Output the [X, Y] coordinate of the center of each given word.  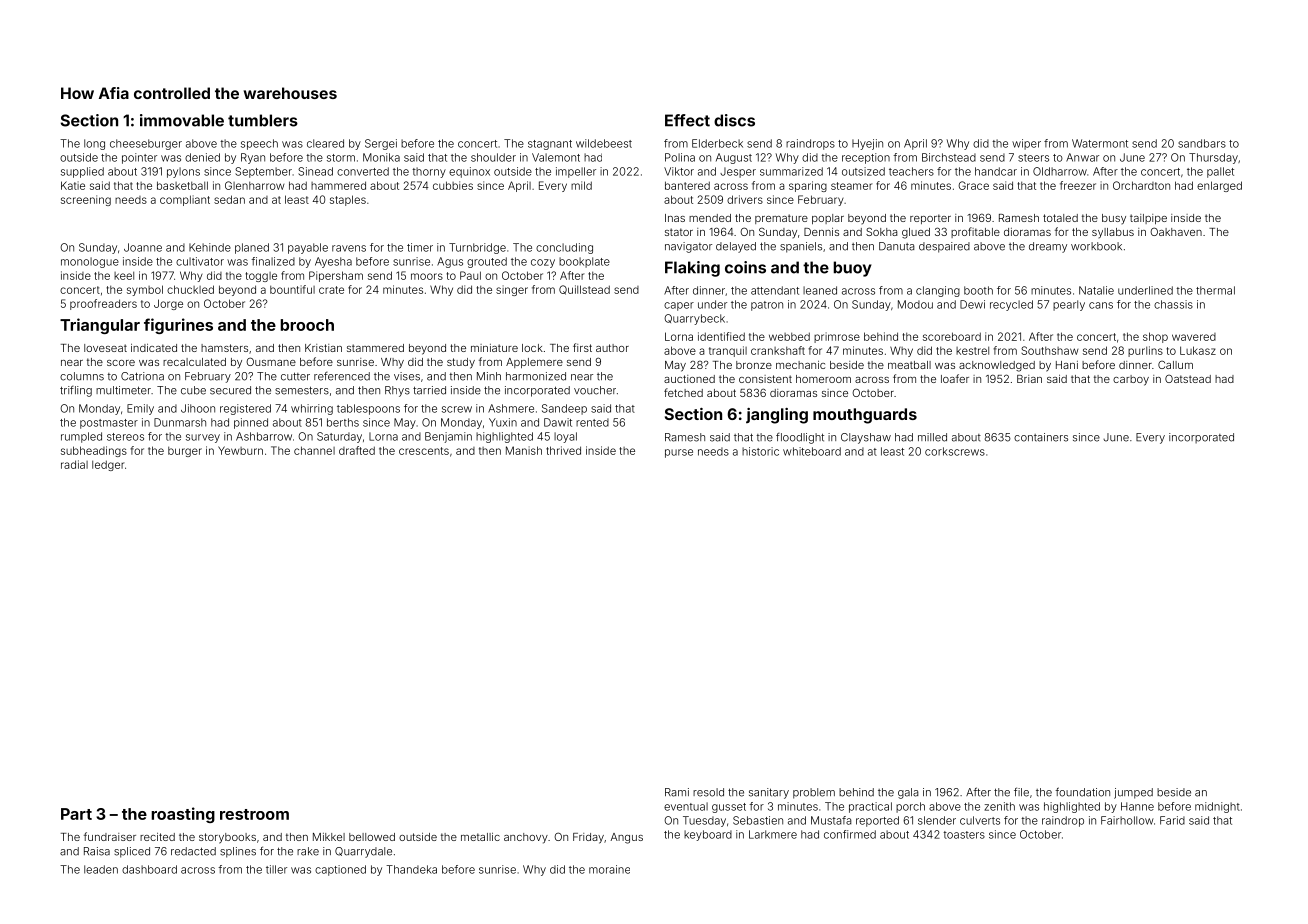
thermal [1215, 290]
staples [348, 200]
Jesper [738, 172]
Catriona [142, 376]
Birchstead [949, 157]
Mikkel [329, 837]
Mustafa [831, 820]
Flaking [692, 269]
